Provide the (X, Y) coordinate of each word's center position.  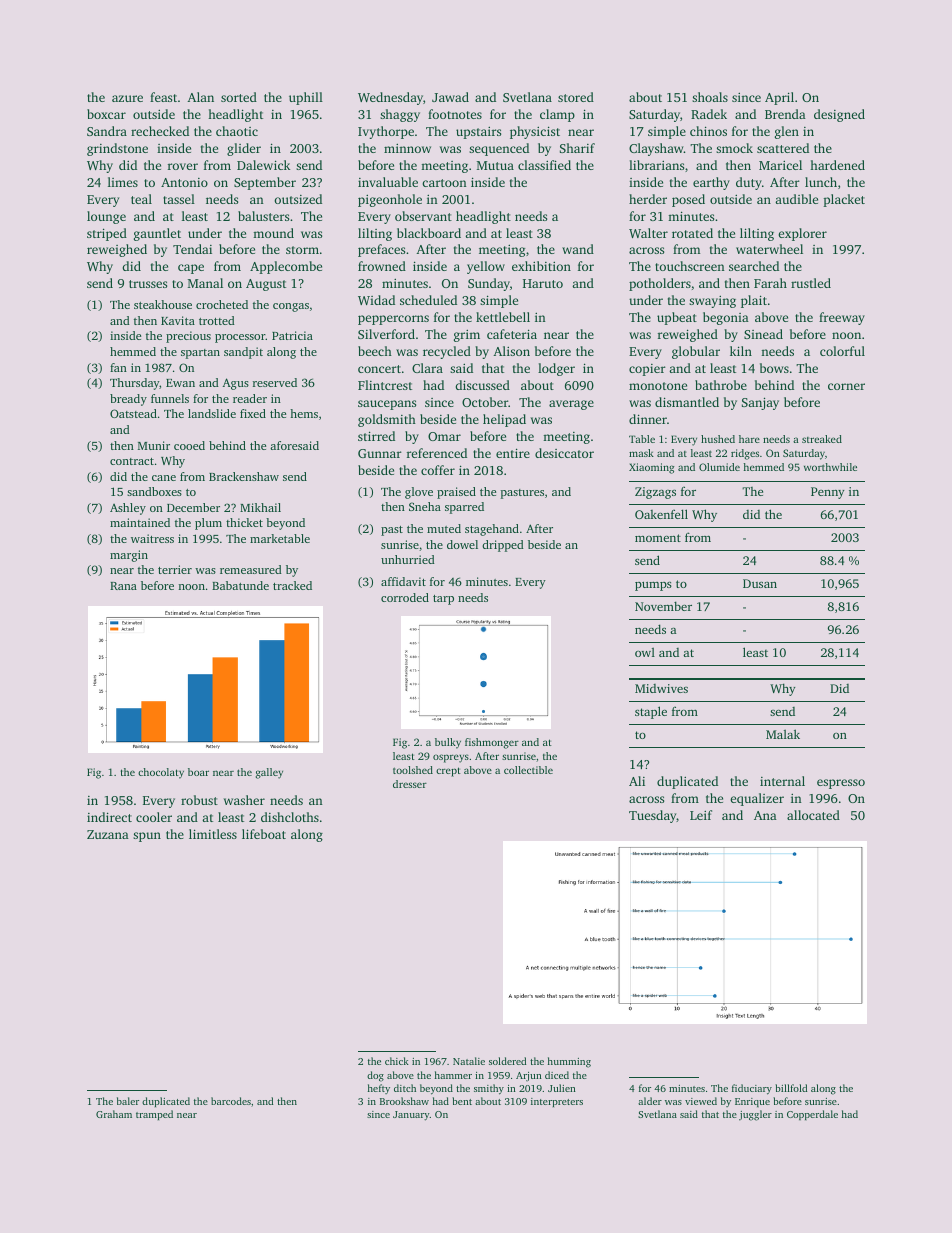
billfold (791, 1088)
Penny (828, 493)
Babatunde (240, 585)
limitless (213, 834)
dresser (410, 784)
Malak (783, 734)
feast (163, 97)
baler (128, 1101)
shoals (710, 97)
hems (304, 413)
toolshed (413, 770)
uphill (306, 98)
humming (569, 1062)
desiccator (564, 453)
